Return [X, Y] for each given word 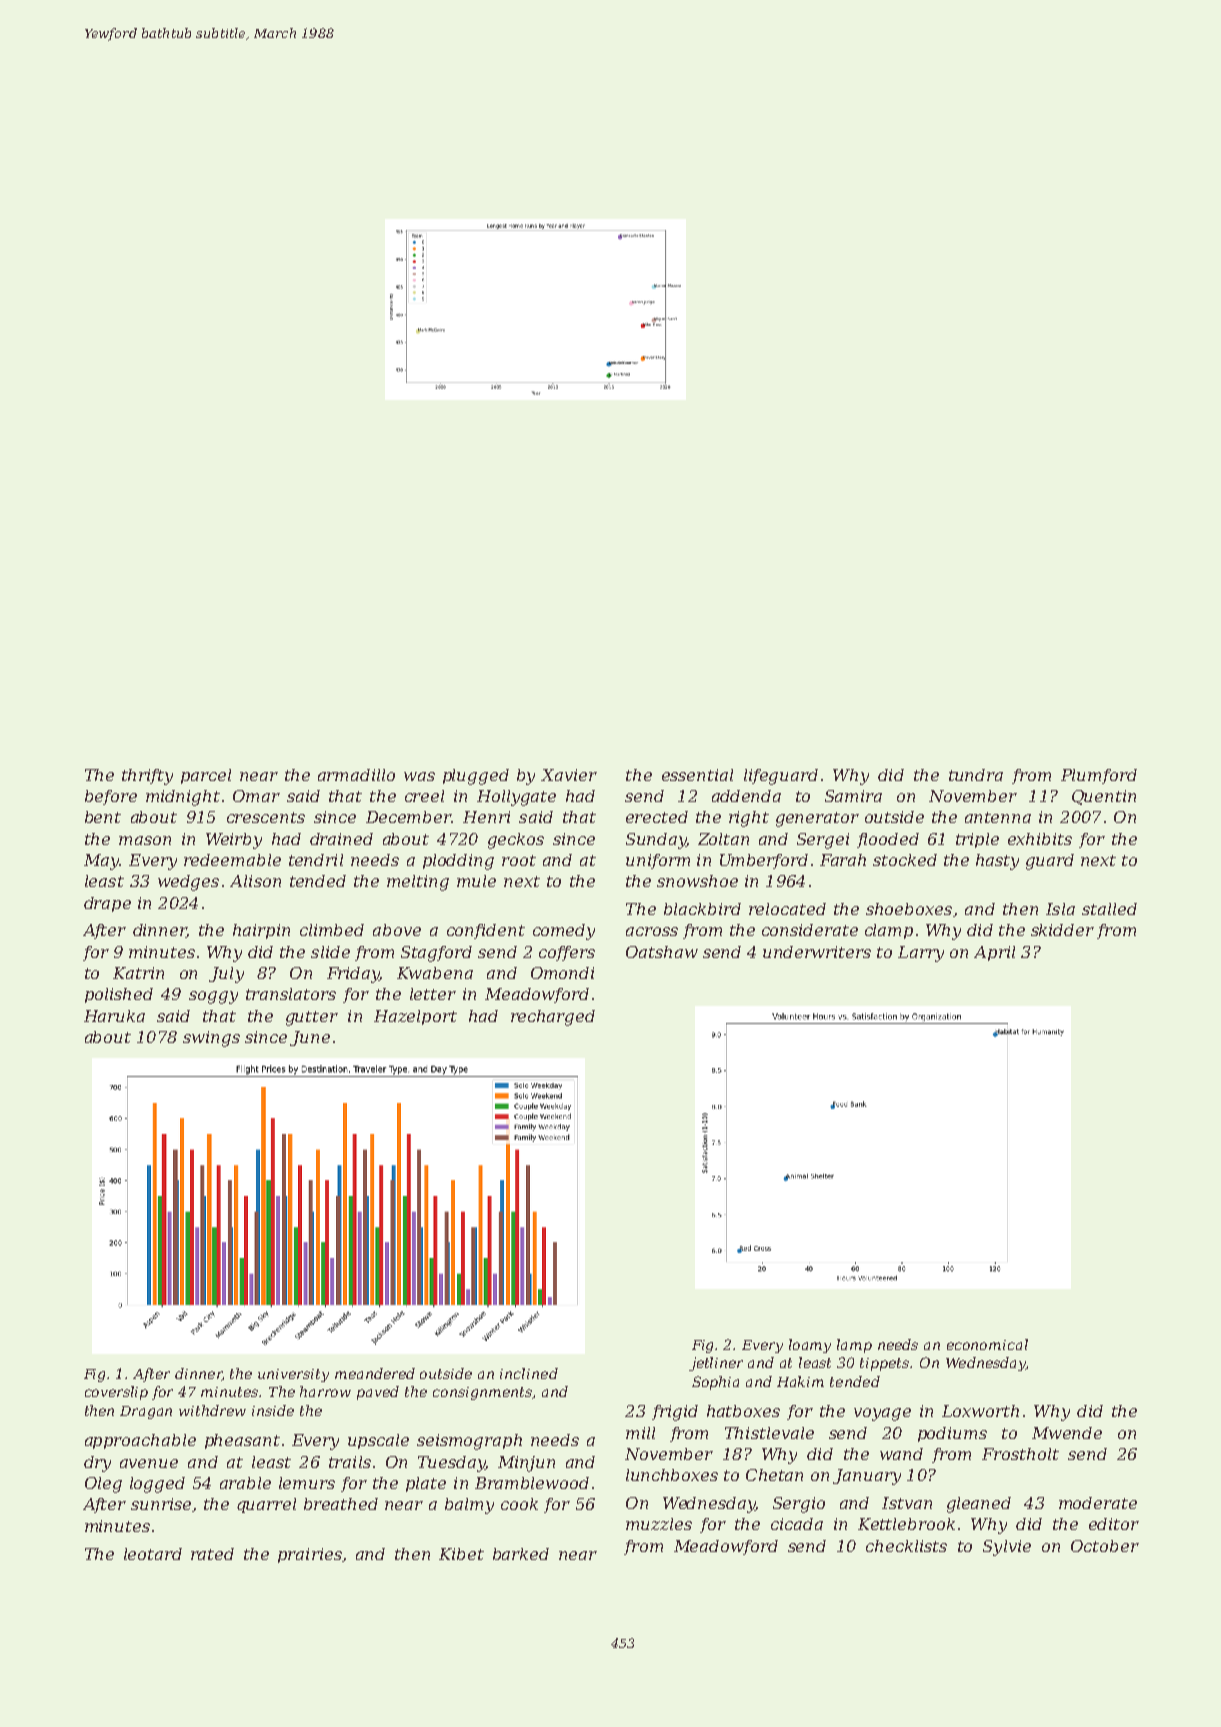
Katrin [138, 973]
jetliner [716, 1364]
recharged [553, 1018]
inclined [529, 1373]
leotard [153, 1554]
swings [211, 1039]
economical [987, 1344]
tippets [885, 1364]
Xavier [569, 775]
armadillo [356, 775]
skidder [1062, 930]
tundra [976, 775]
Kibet [461, 1554]
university [293, 1375]
